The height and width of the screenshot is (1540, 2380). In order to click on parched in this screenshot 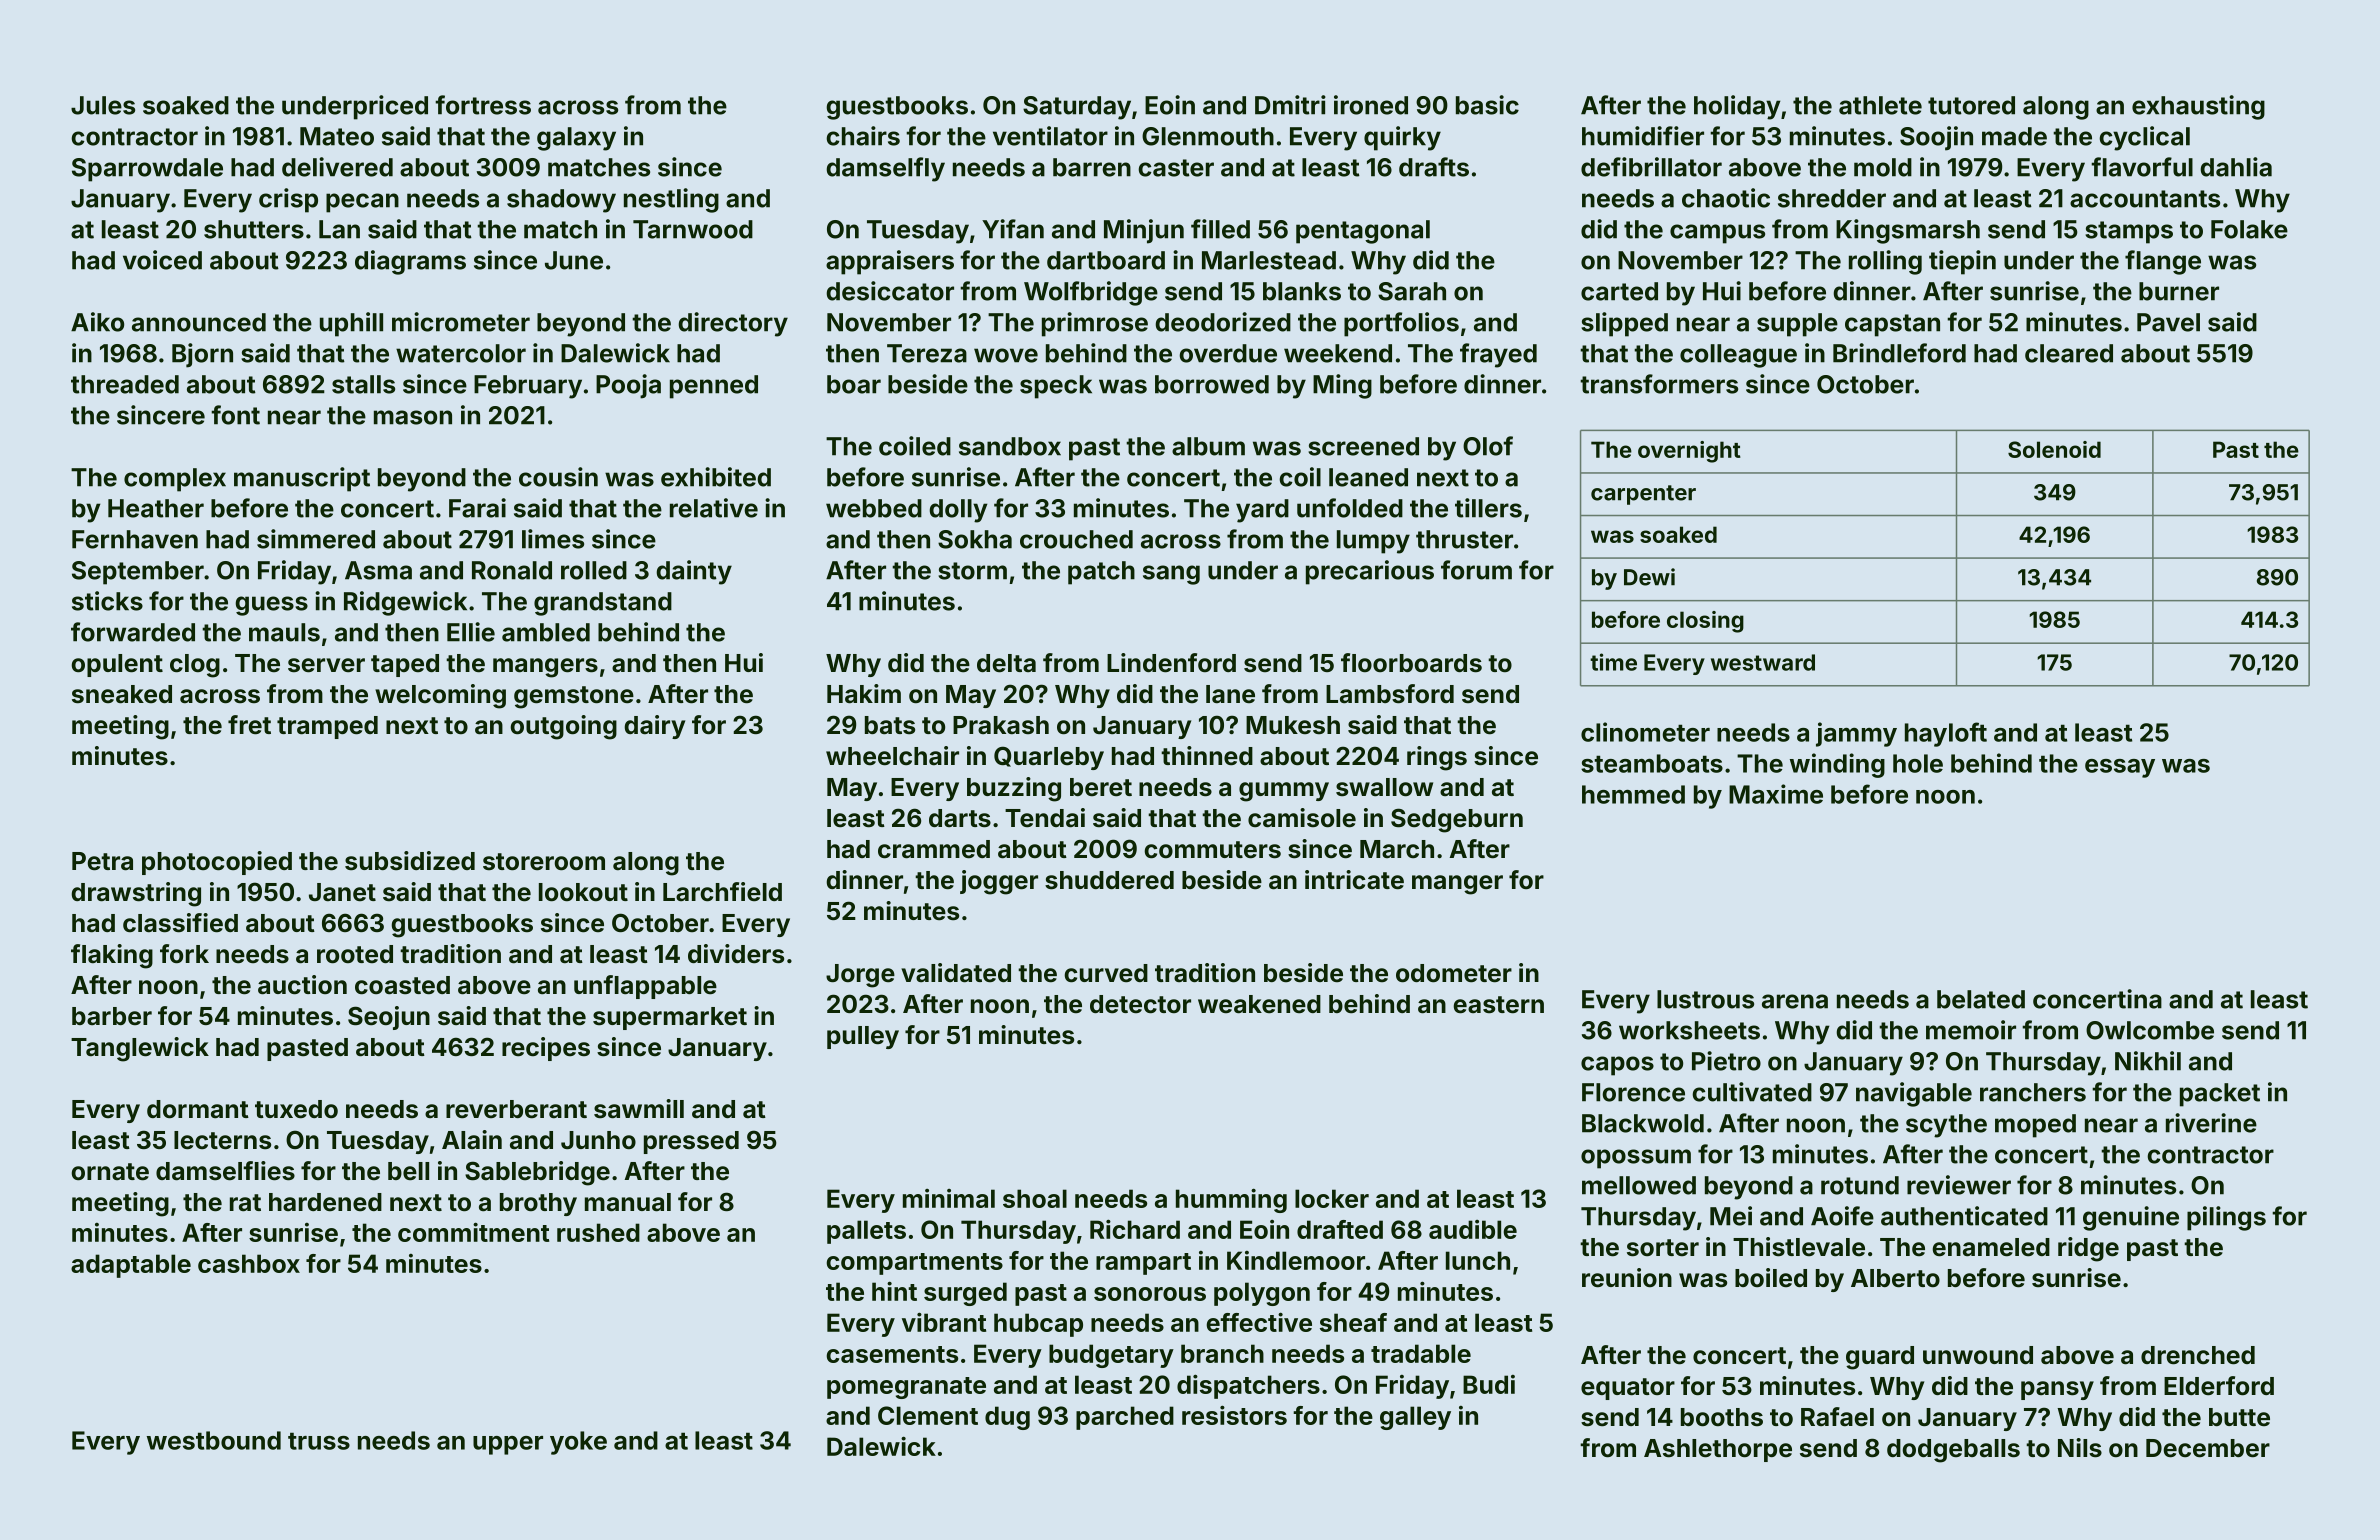, I will do `click(1125, 1418)`.
